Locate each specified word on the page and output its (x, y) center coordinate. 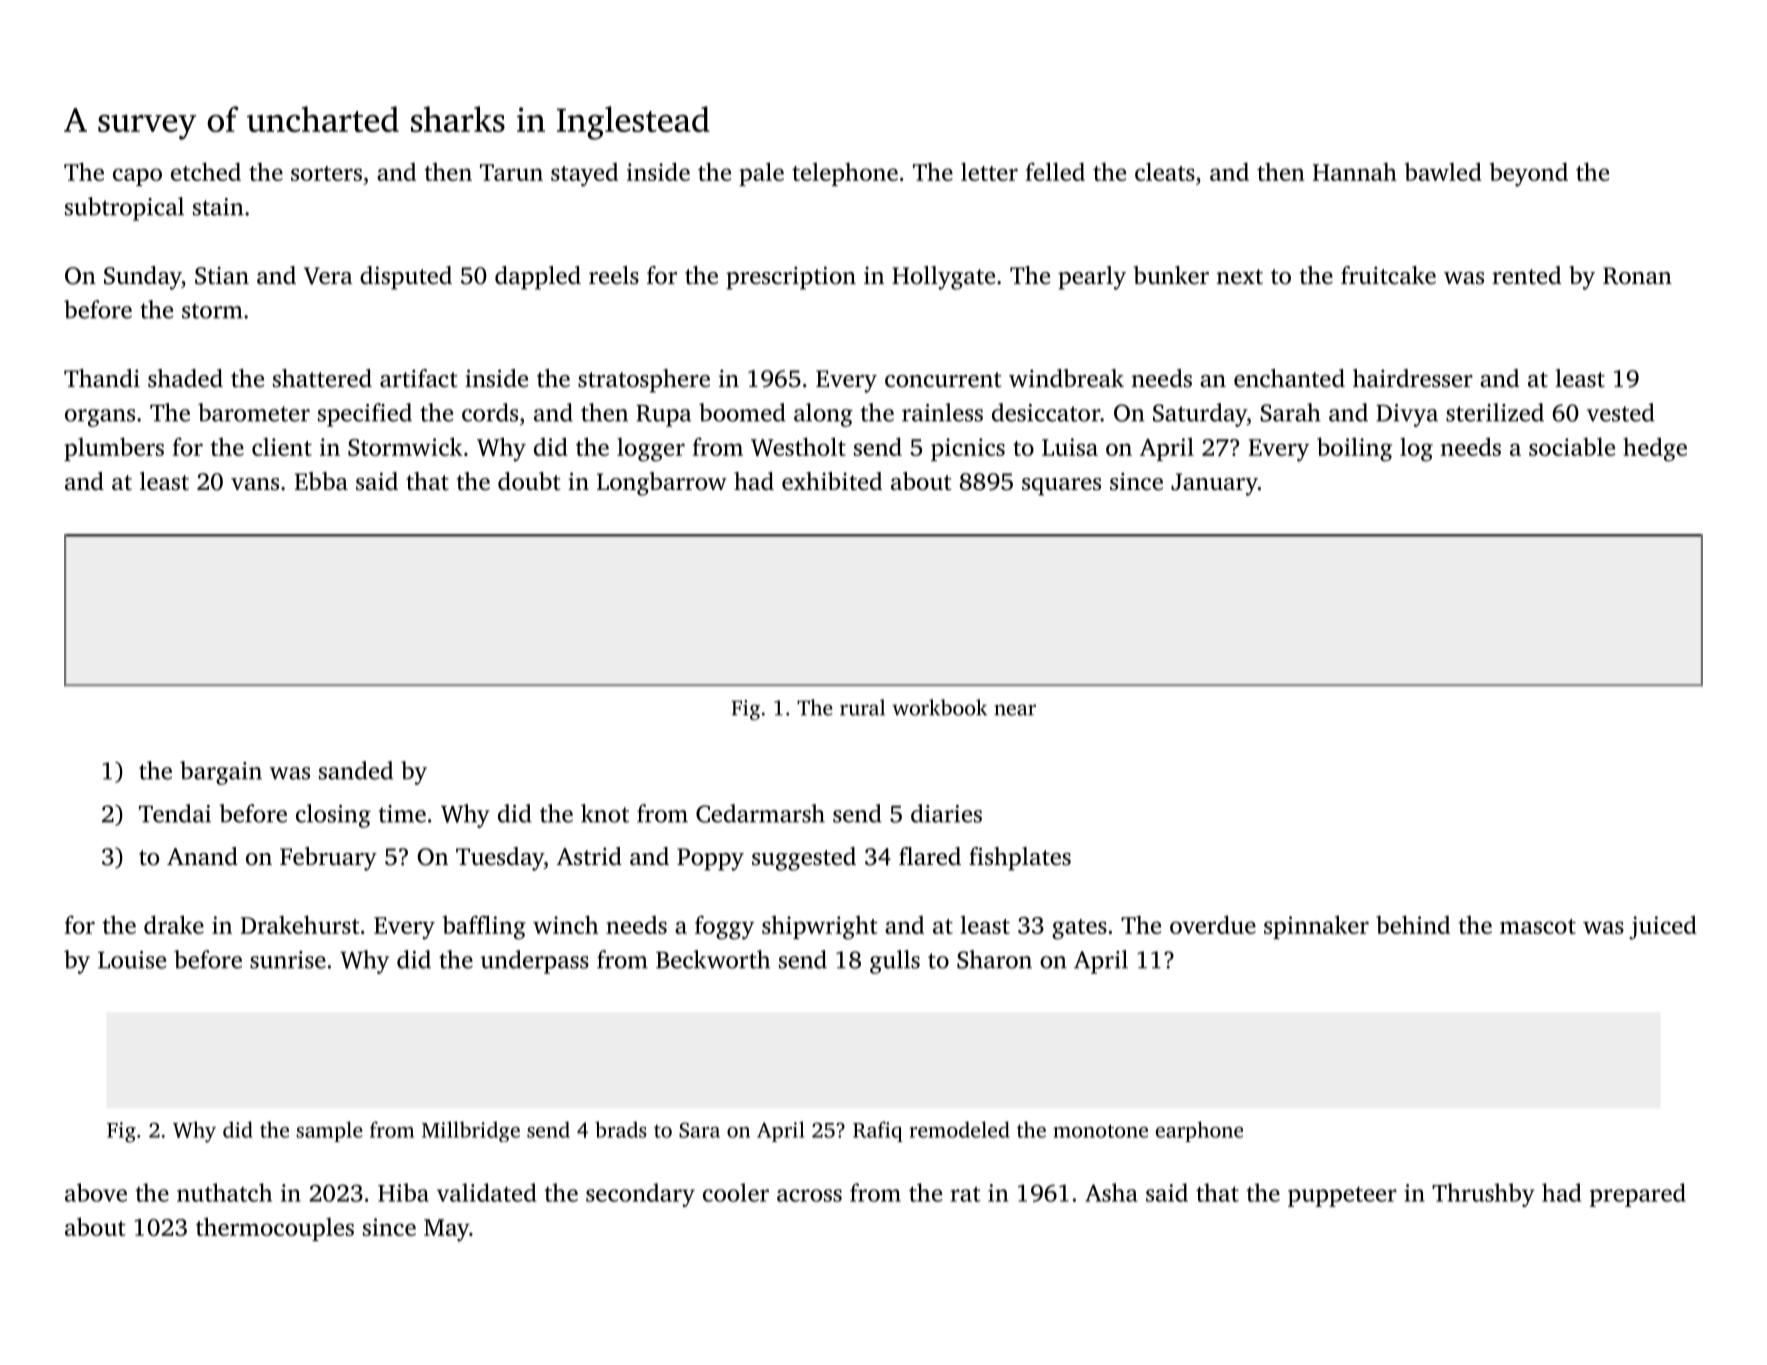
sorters (326, 173)
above (96, 1192)
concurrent (943, 380)
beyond (1529, 174)
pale (761, 174)
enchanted (1289, 378)
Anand (202, 856)
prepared (1638, 1195)
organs (100, 418)
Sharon (994, 959)
